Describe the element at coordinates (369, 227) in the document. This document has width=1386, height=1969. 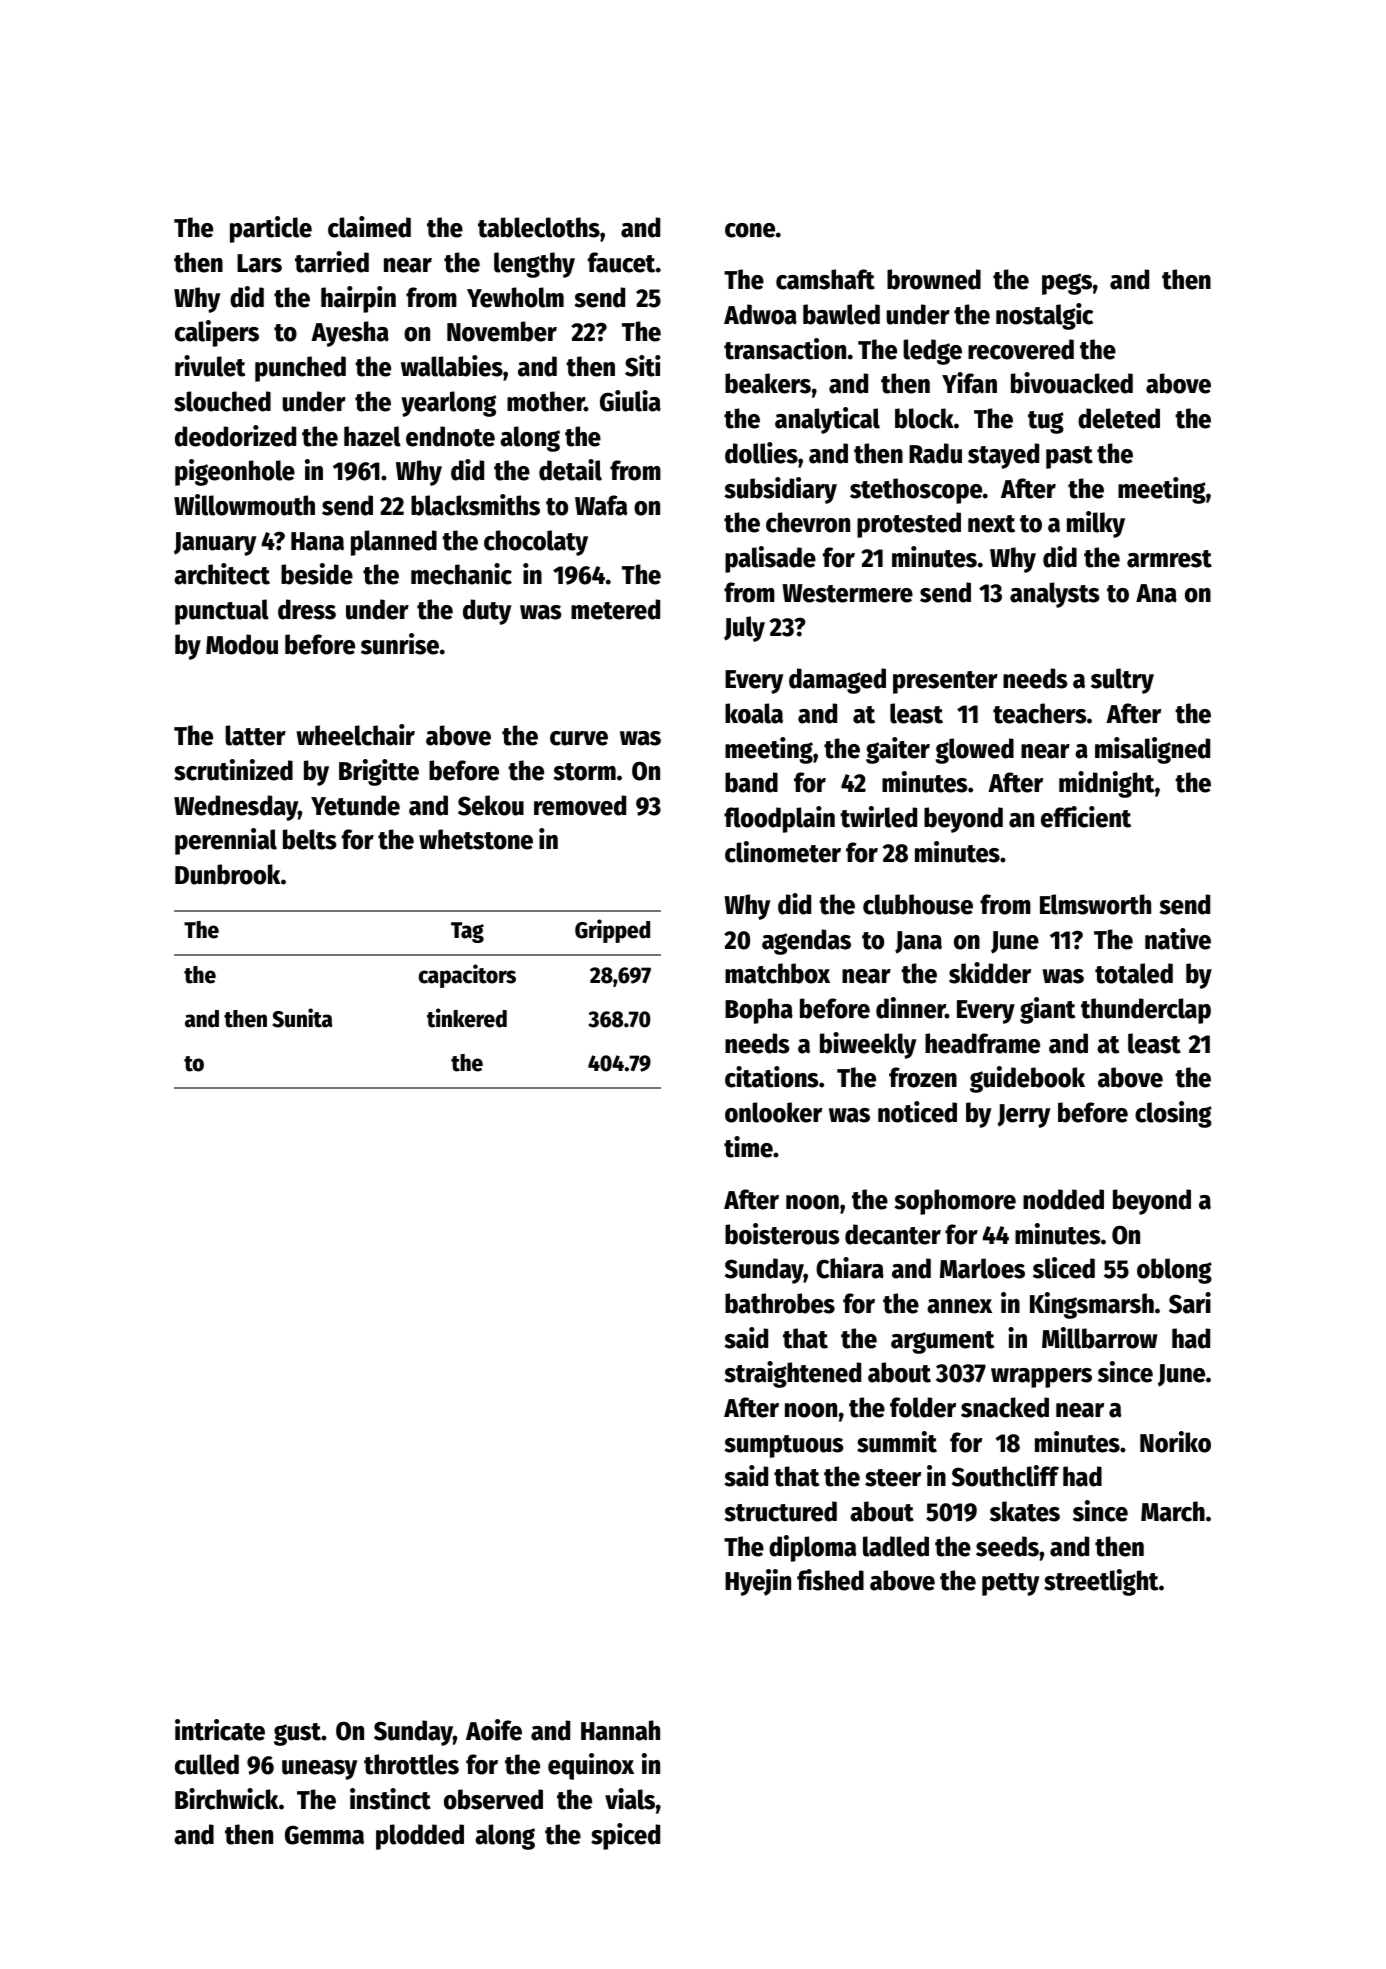
I see `claimed` at that location.
